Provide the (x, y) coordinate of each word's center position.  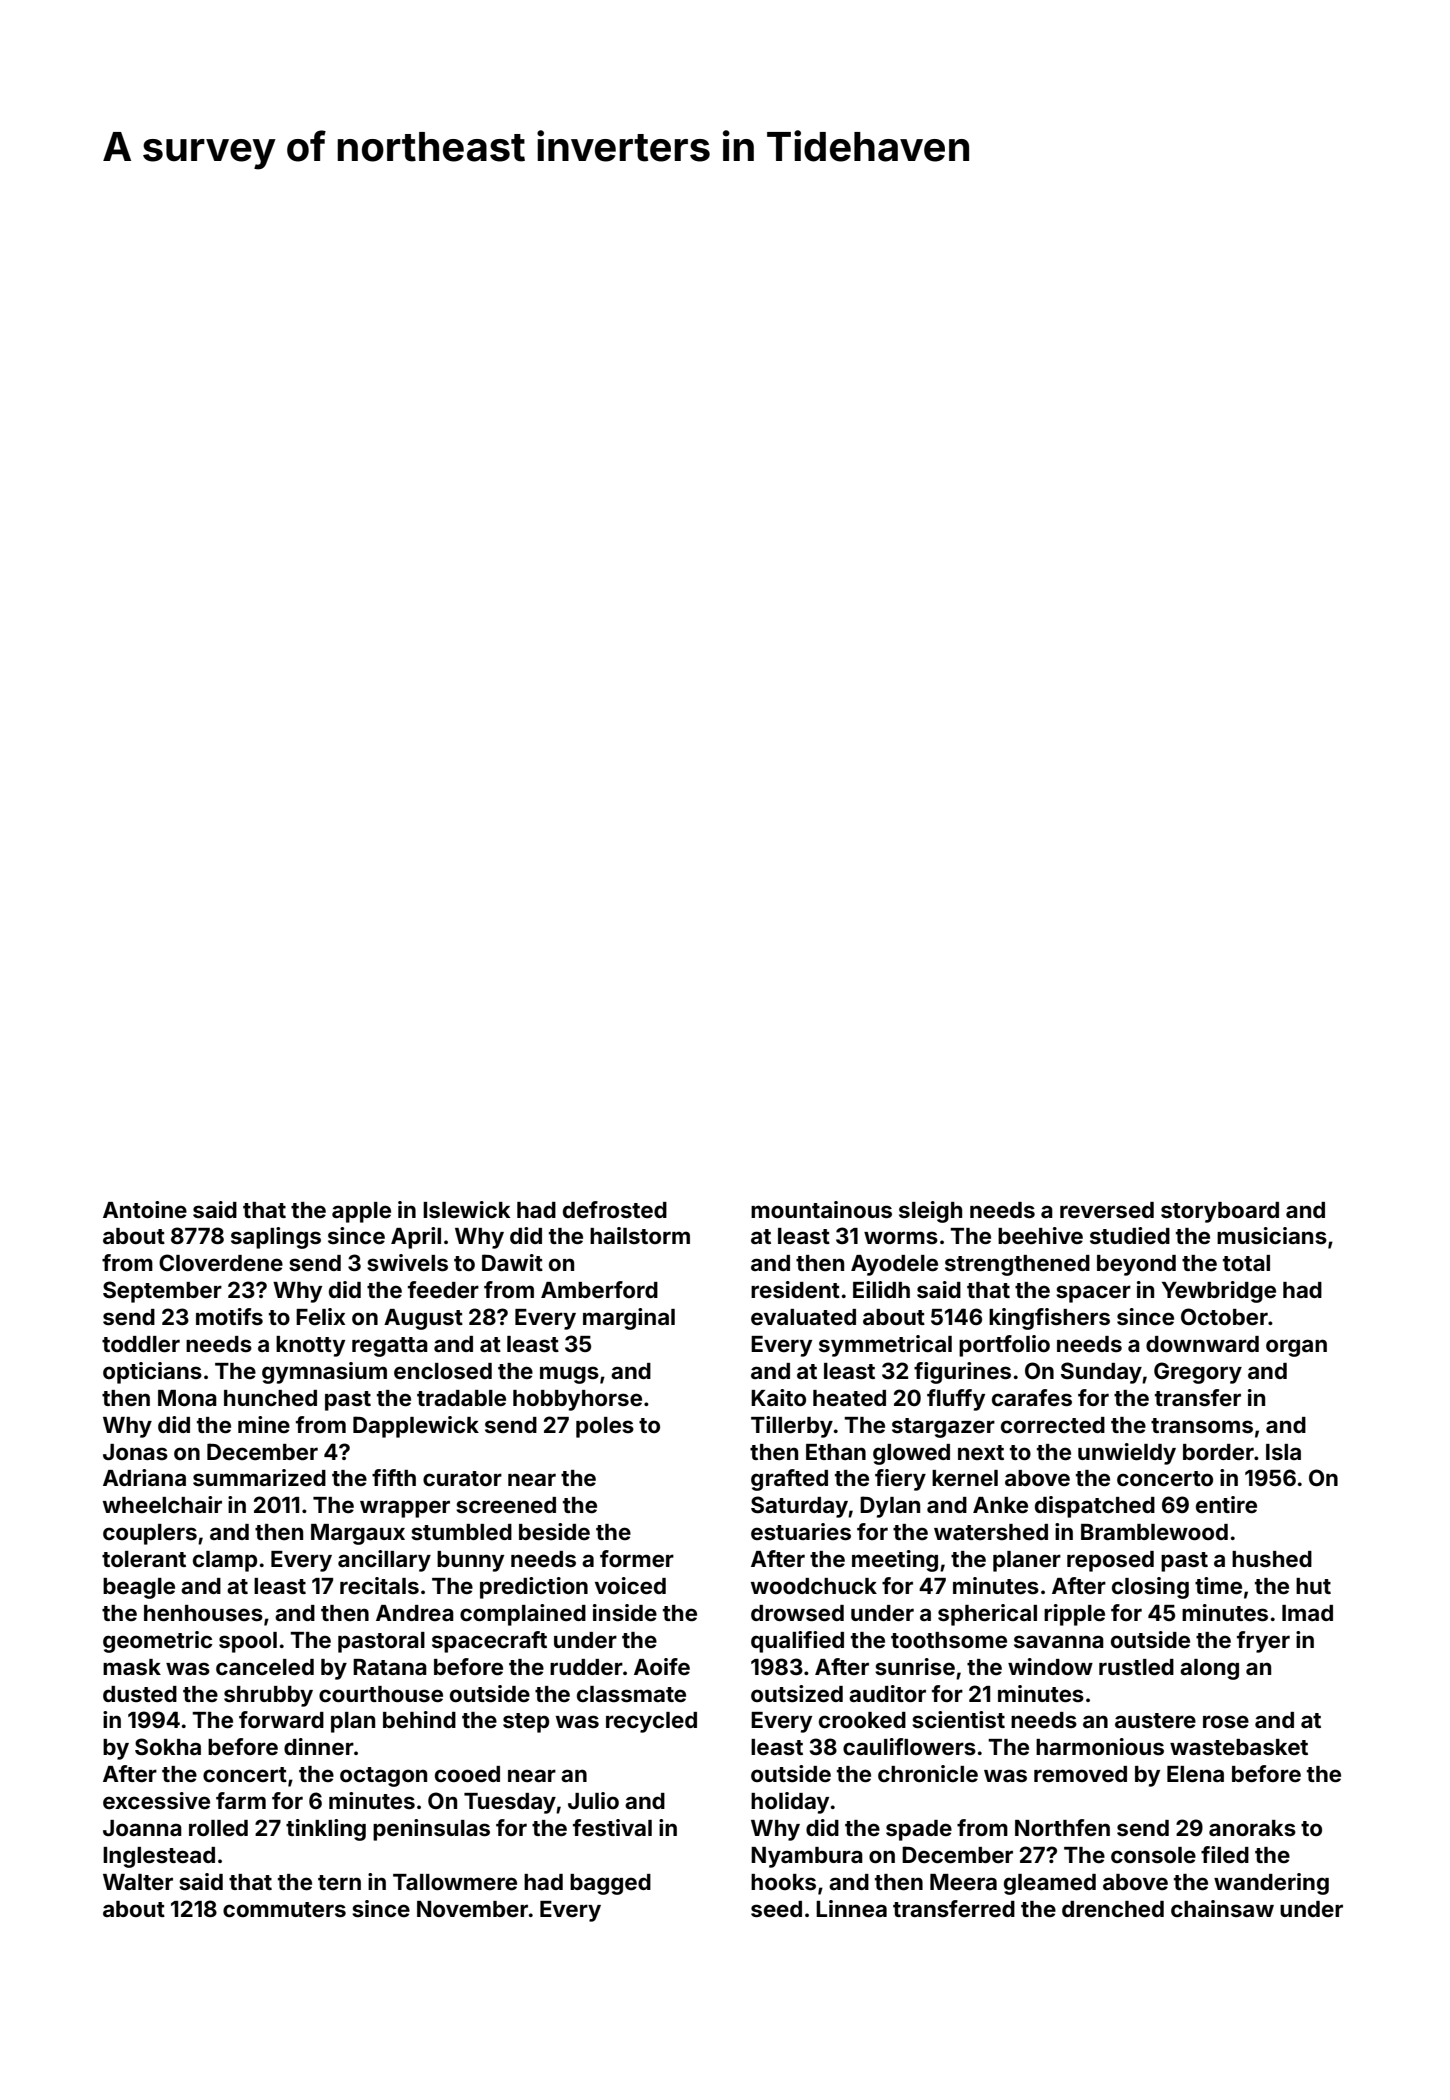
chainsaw (1222, 1908)
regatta (390, 1347)
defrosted (615, 1209)
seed (776, 1909)
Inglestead (159, 1857)
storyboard (1220, 1212)
